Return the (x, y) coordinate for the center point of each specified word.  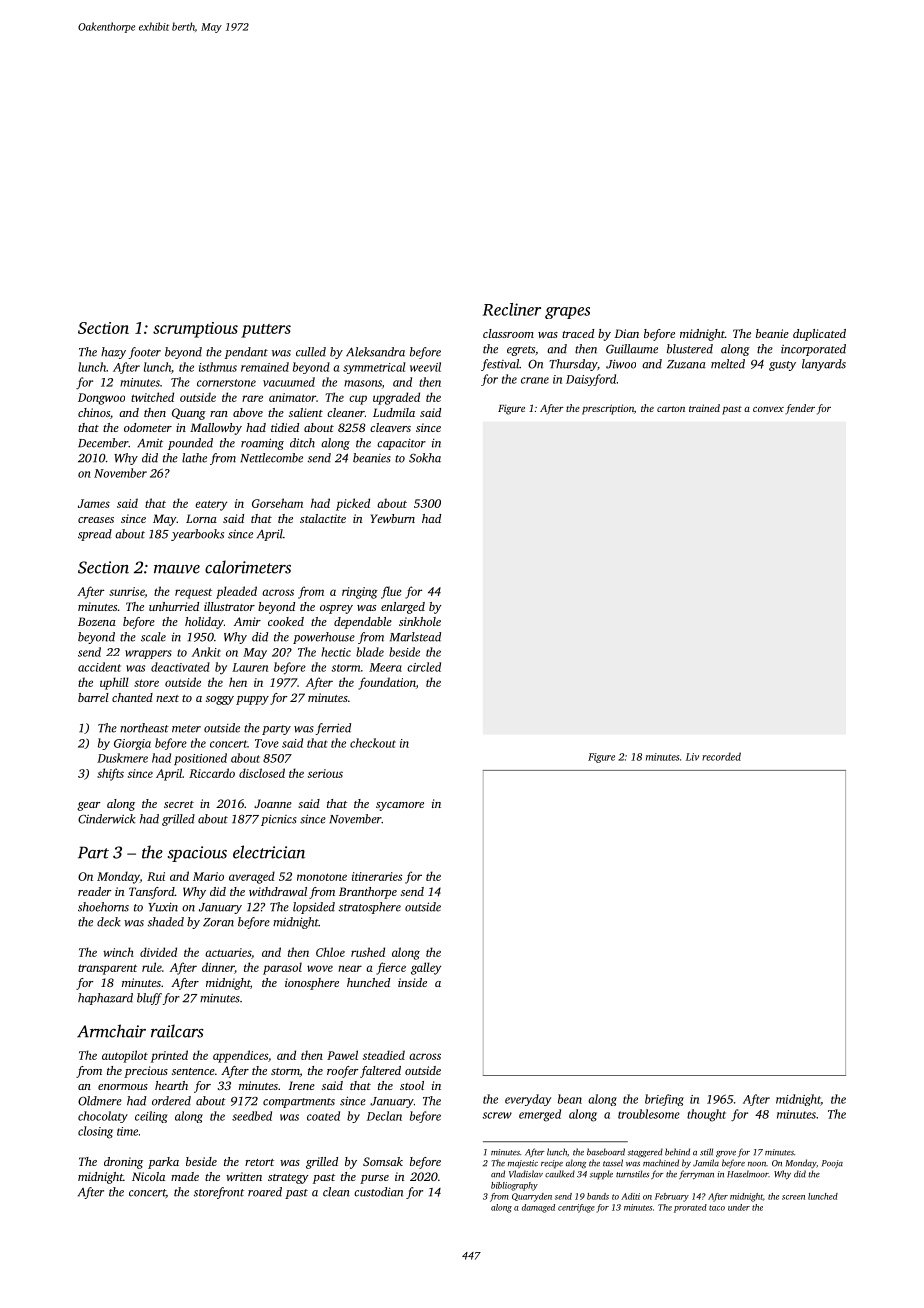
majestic (523, 1164)
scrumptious (195, 330)
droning (123, 1163)
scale (153, 637)
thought (706, 1115)
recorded (721, 756)
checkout (373, 743)
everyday (528, 1100)
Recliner (512, 309)
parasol (282, 968)
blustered (690, 349)
